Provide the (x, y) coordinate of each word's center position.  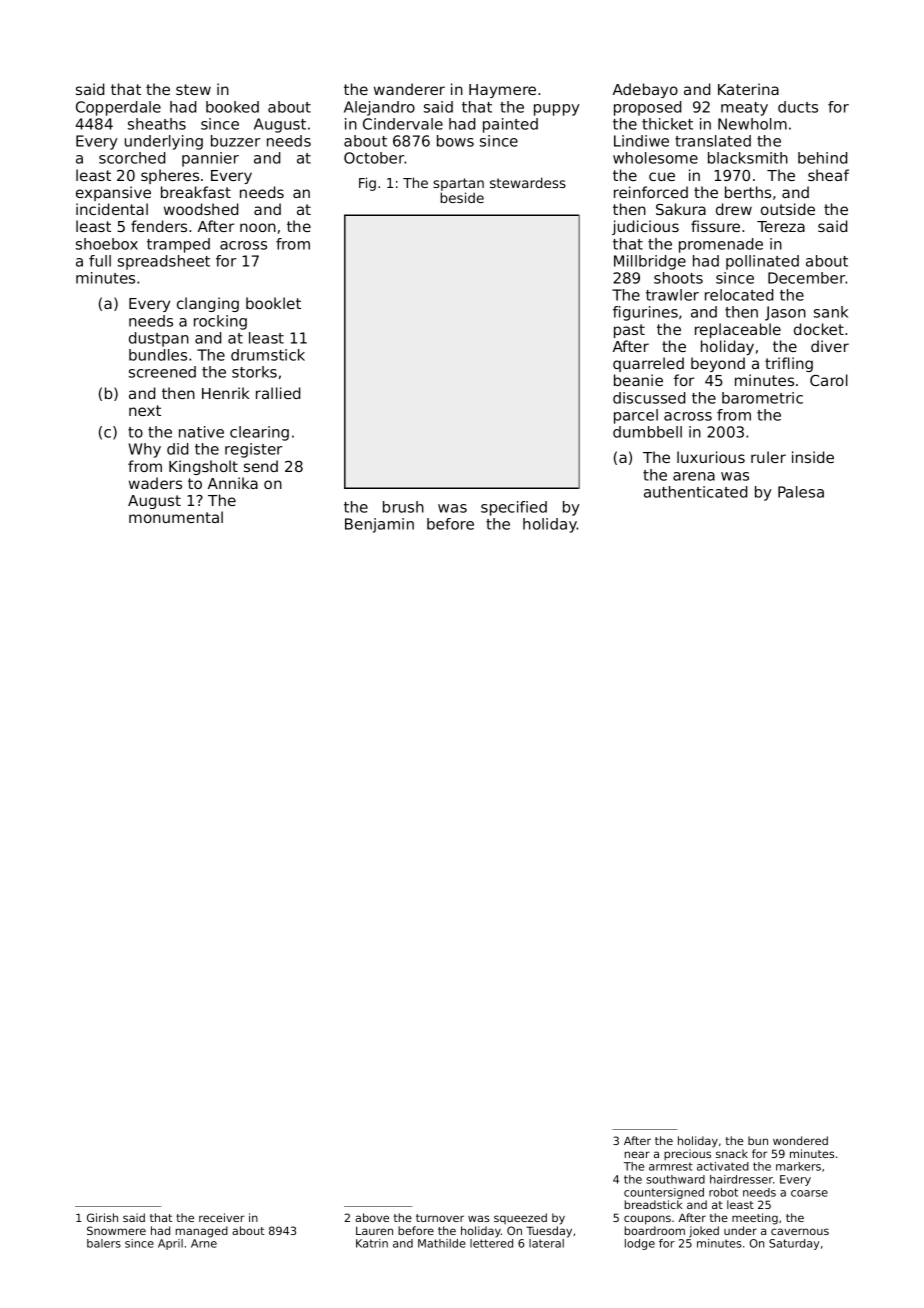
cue (662, 176)
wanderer (409, 89)
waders (155, 483)
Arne (204, 1243)
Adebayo (645, 90)
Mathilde (442, 1243)
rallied (278, 393)
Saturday (794, 1244)
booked (232, 107)
